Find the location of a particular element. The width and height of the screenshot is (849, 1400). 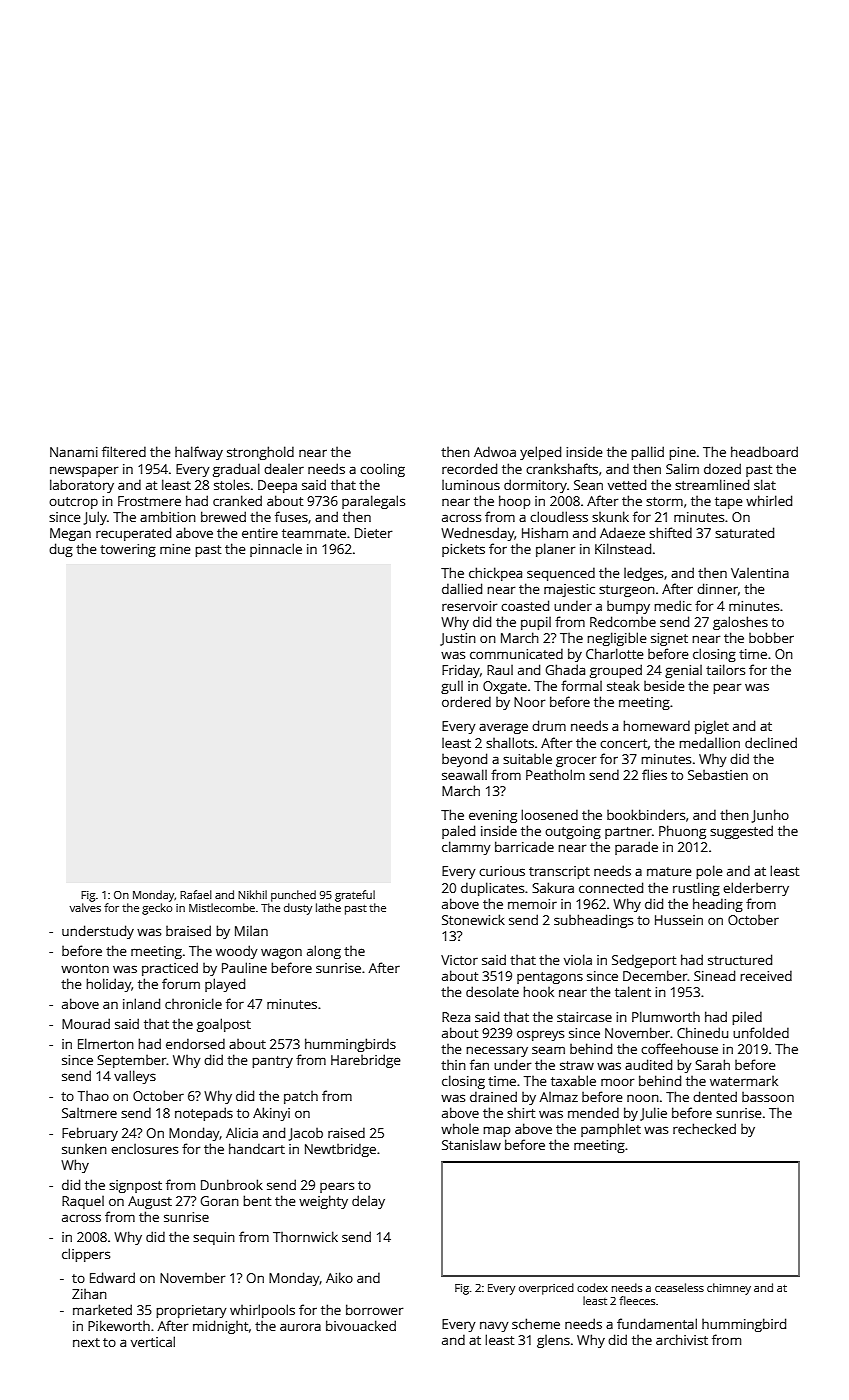

wonton is located at coordinates (85, 968).
